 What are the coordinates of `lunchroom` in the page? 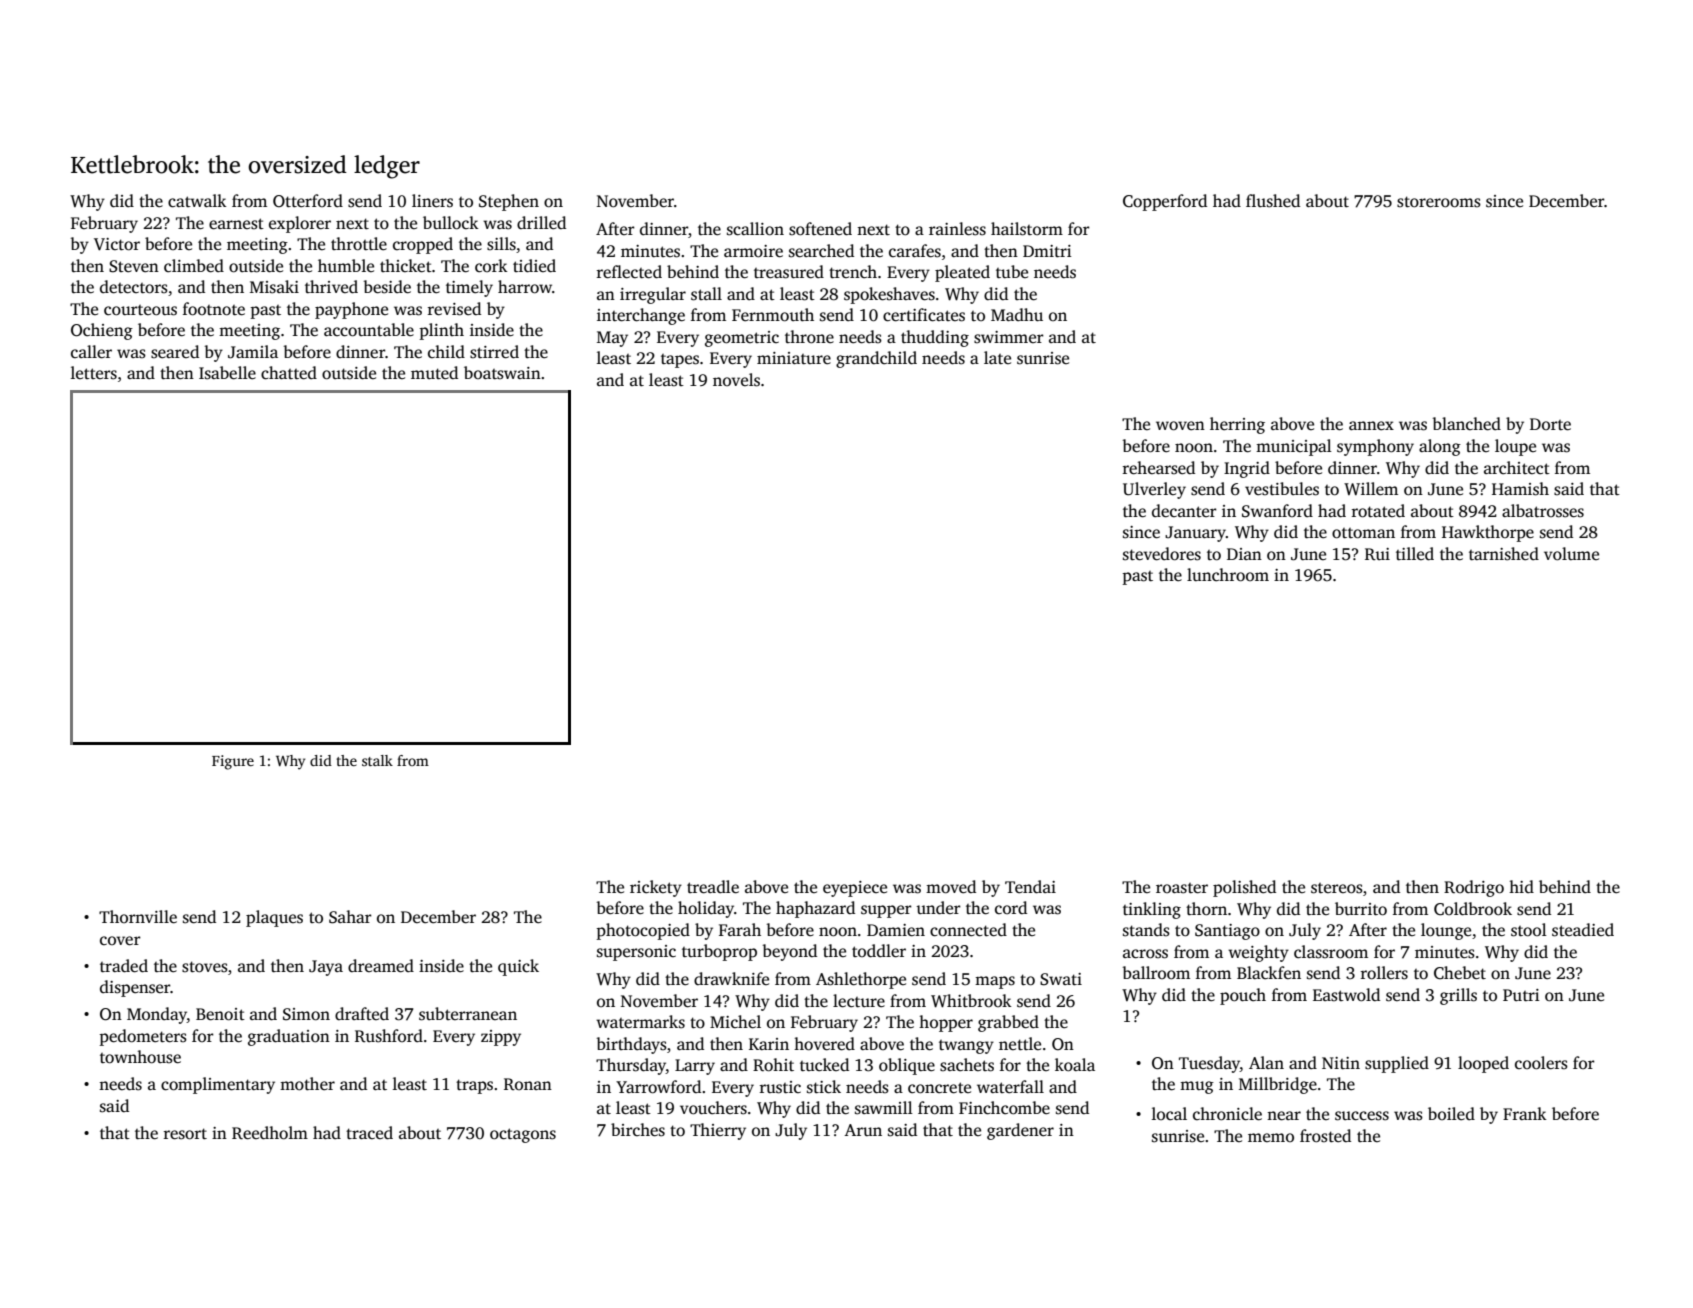 It's located at (1228, 575).
